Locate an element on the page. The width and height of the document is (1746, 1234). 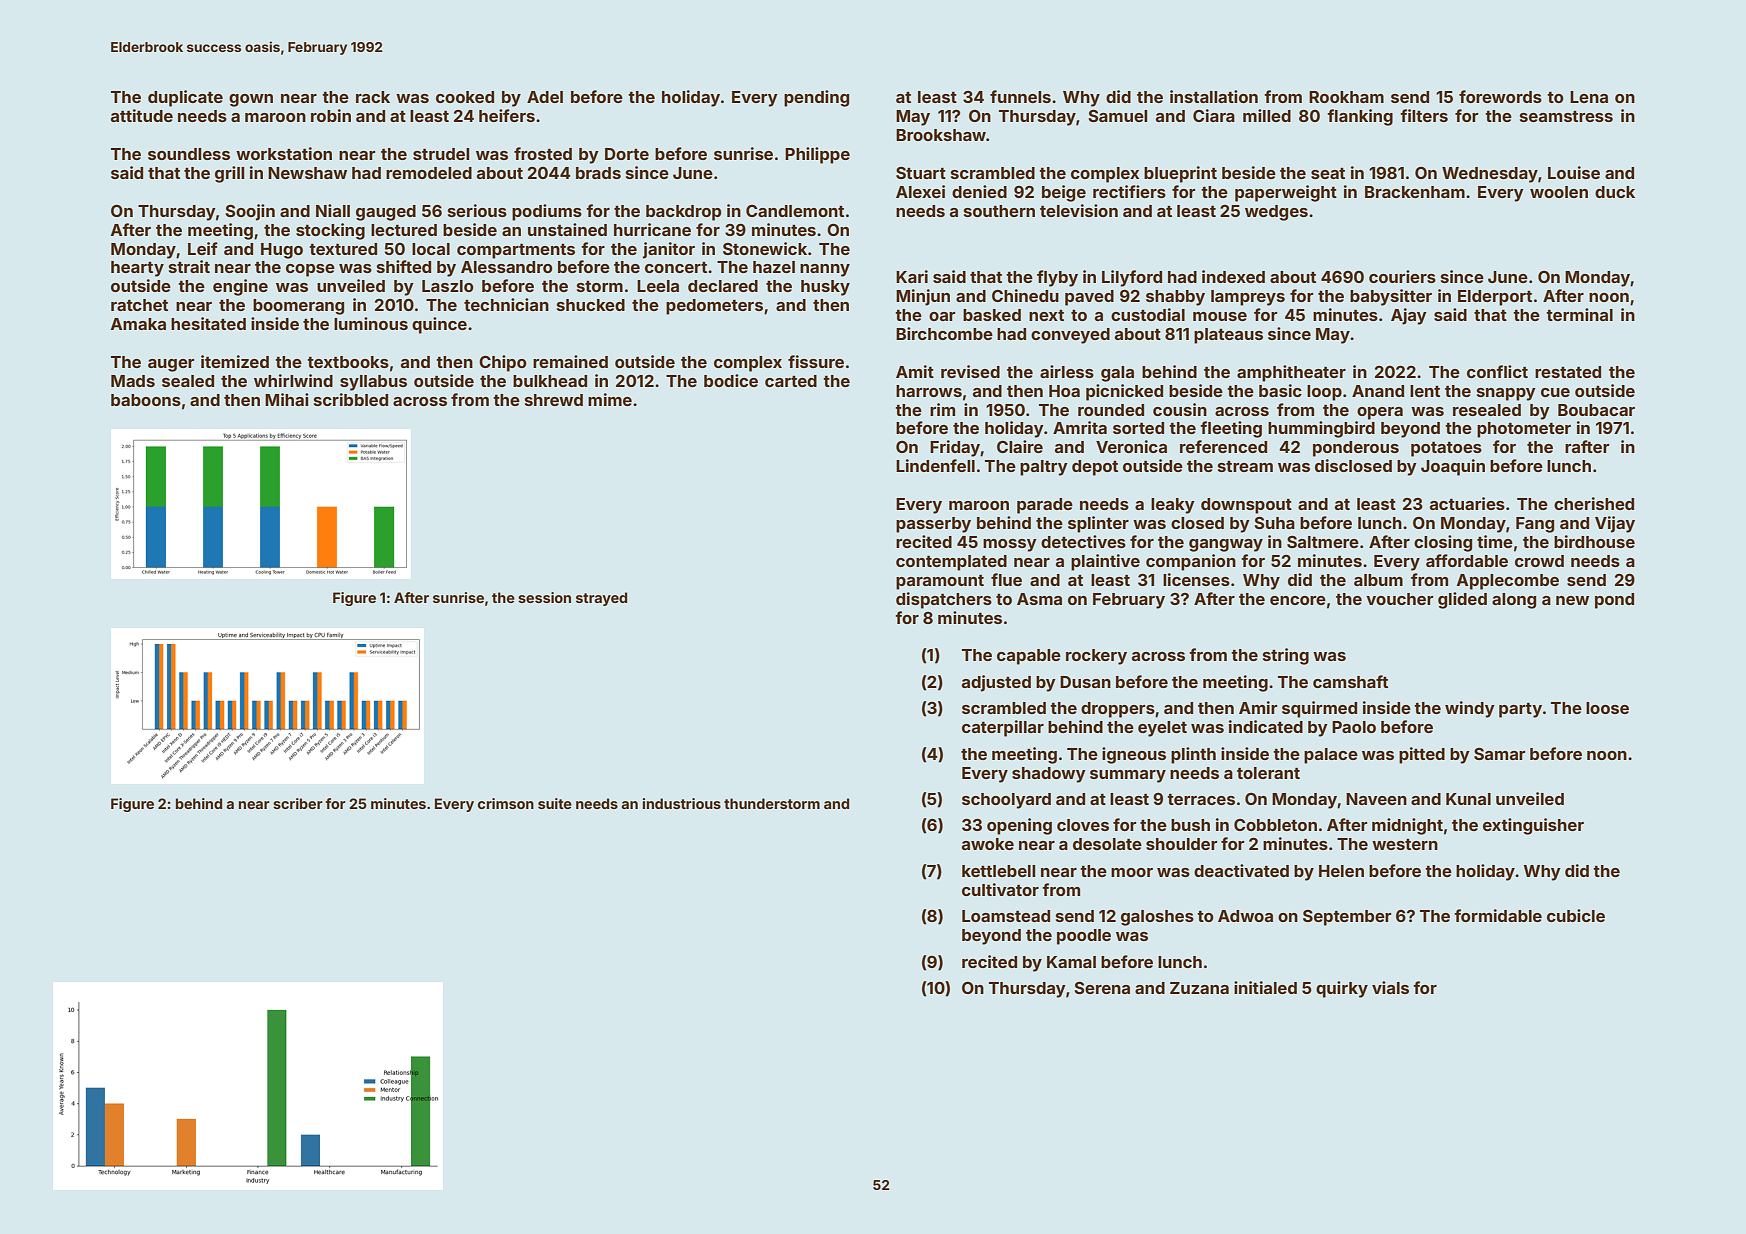
woolen is located at coordinates (1559, 192).
